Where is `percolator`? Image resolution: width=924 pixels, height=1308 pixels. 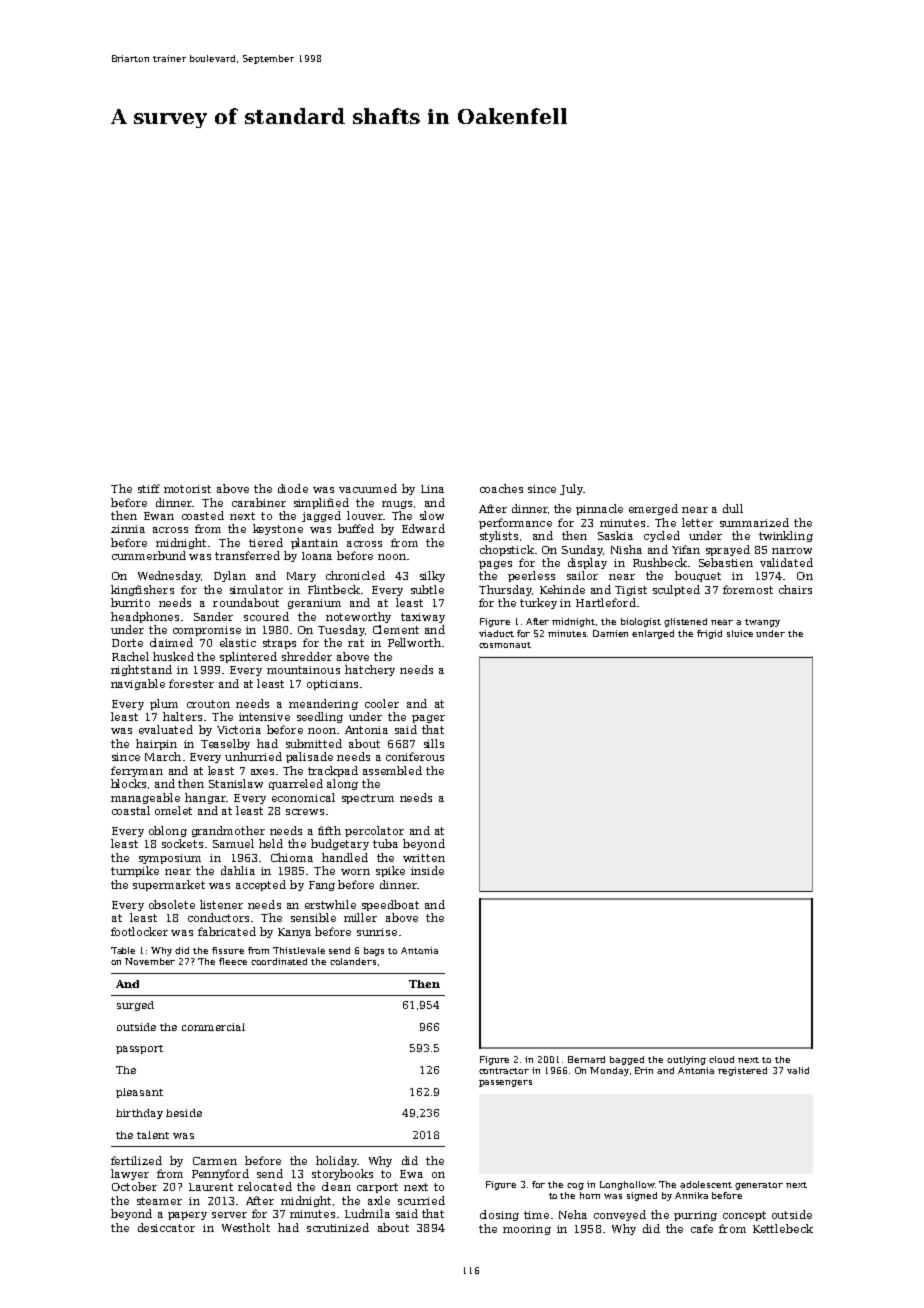 percolator is located at coordinates (374, 831).
